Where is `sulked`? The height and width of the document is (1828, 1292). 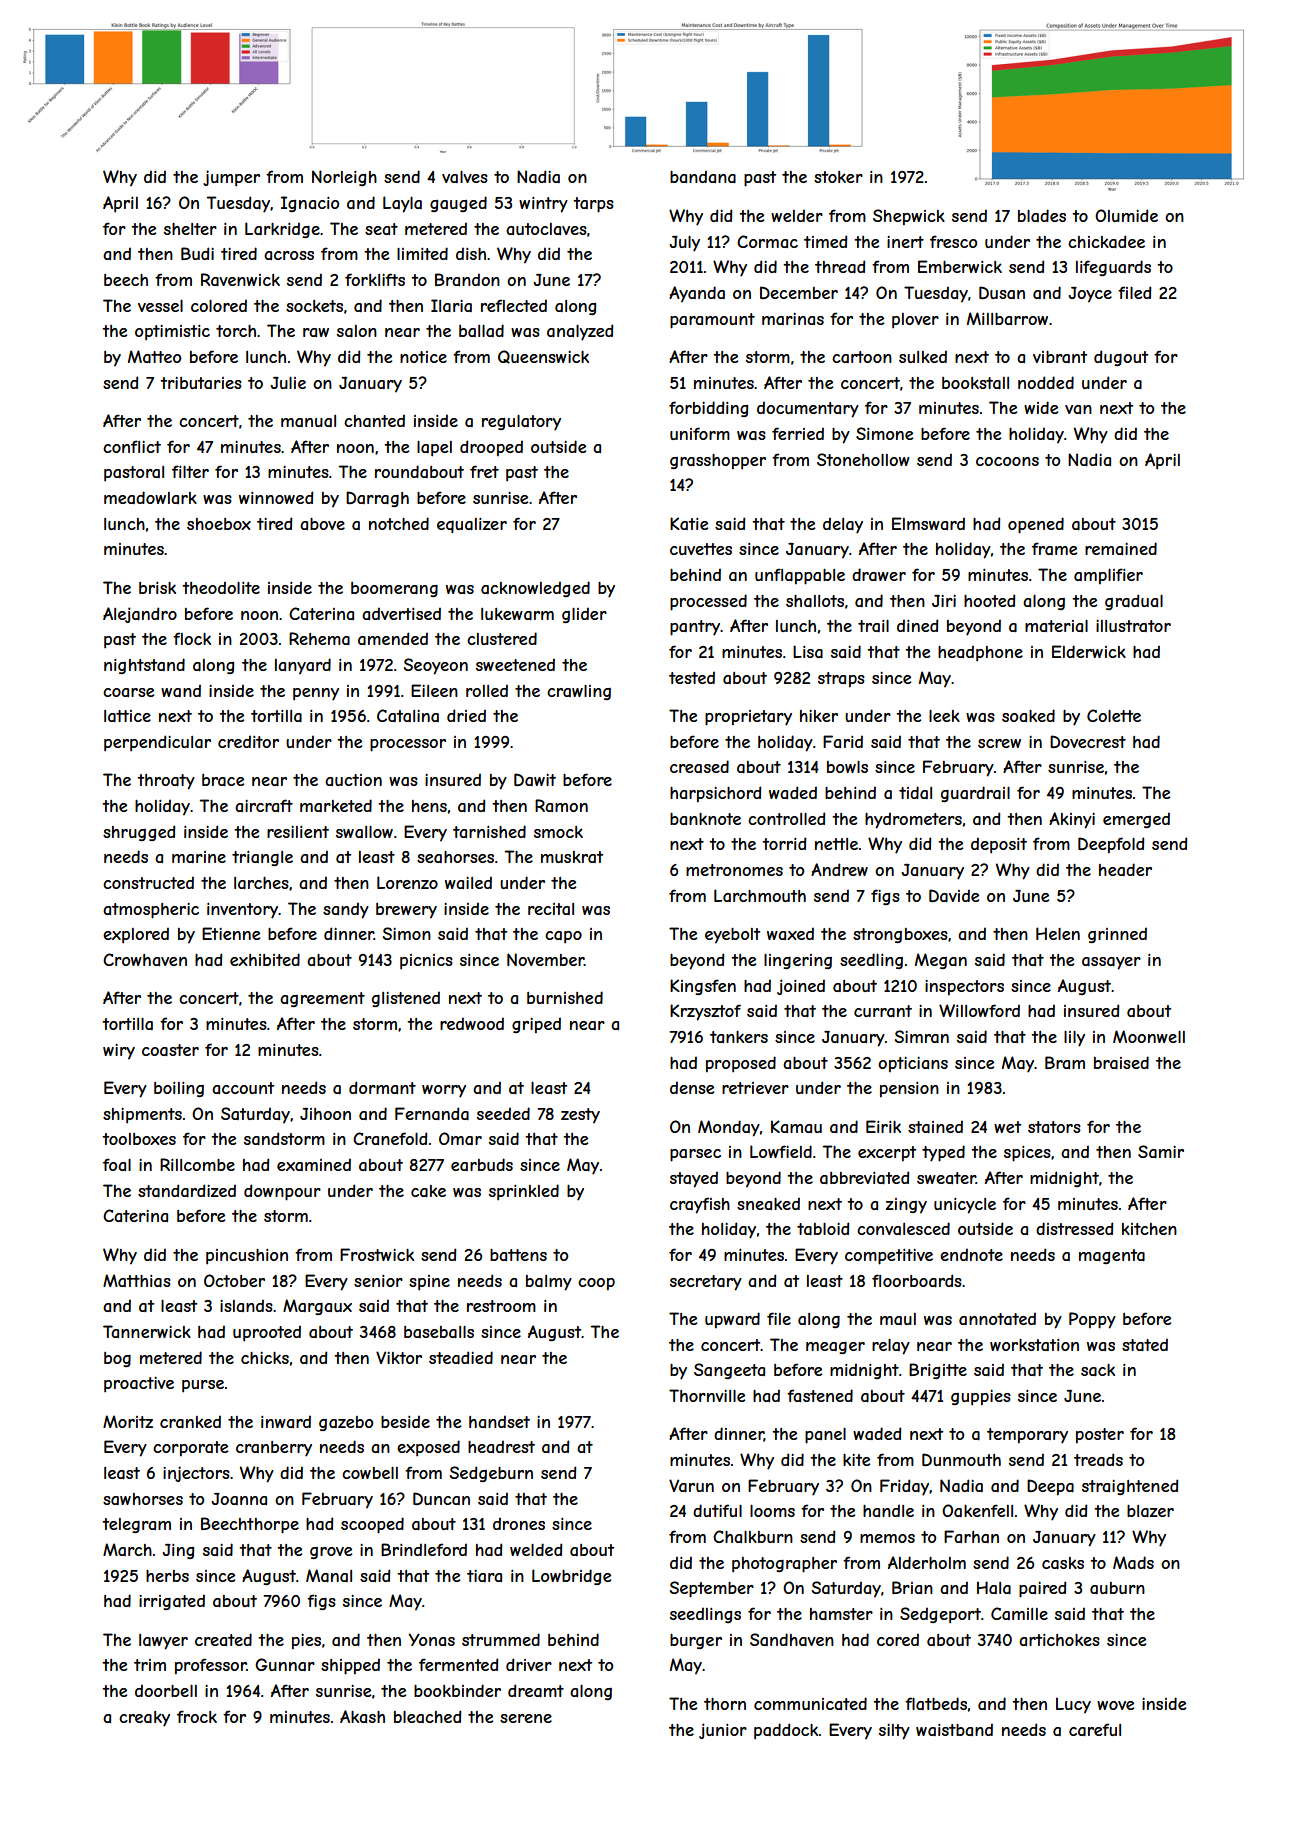 sulked is located at coordinates (923, 356).
